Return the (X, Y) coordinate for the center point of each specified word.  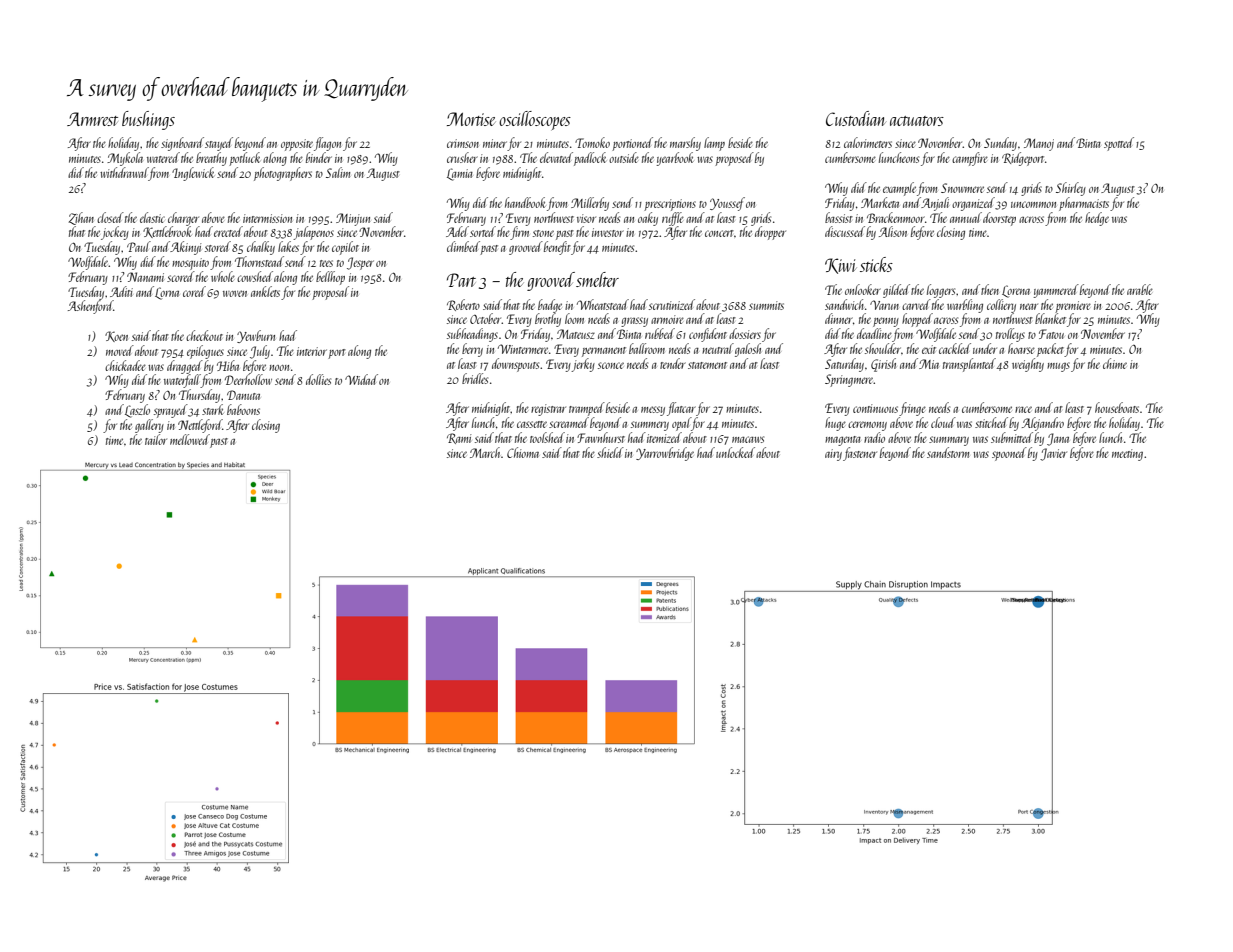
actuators (917, 121)
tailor (156, 439)
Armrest (92, 119)
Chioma (523, 452)
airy (833, 455)
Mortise (471, 119)
